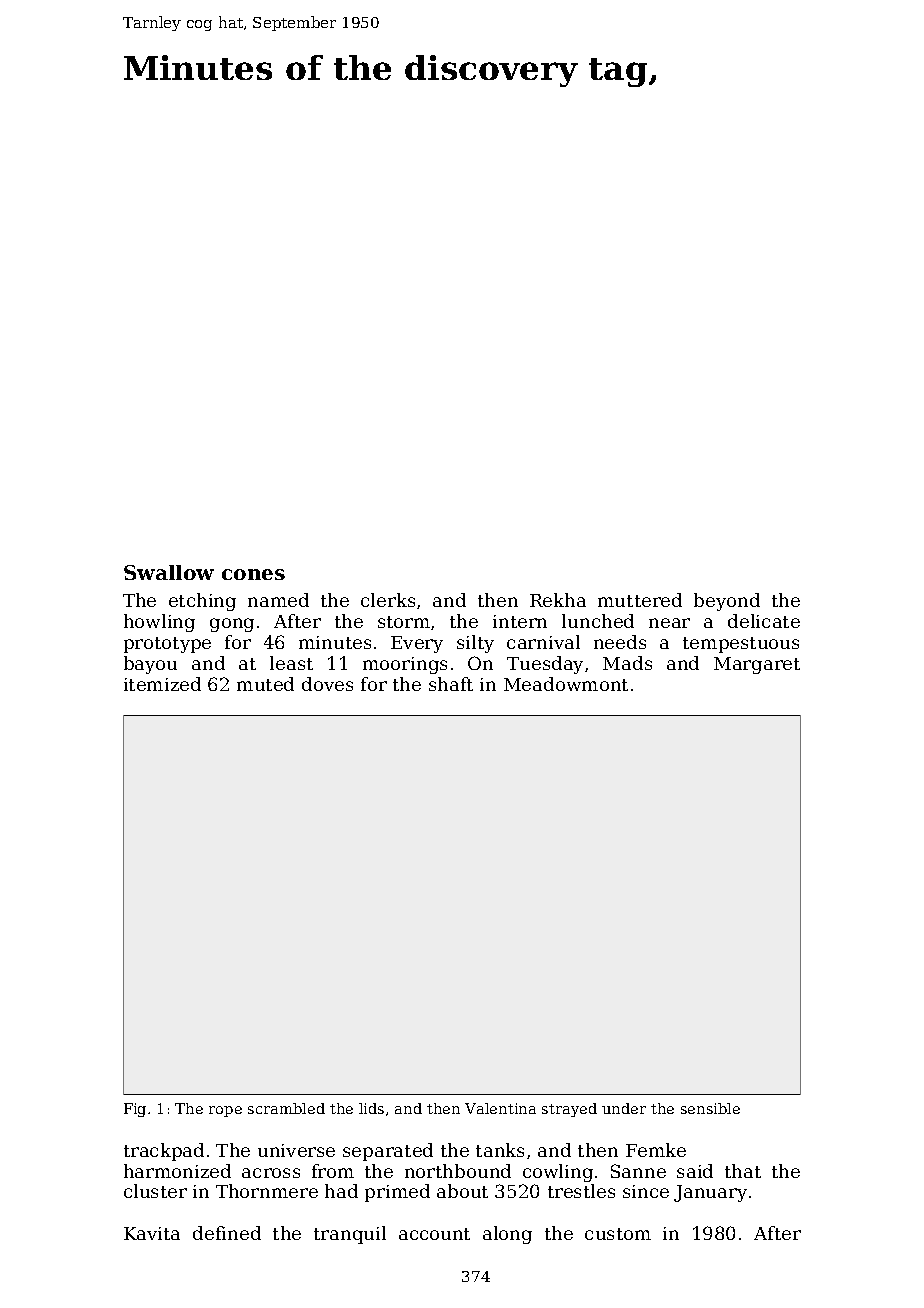 This page has width=924, height=1308. Describe the element at coordinates (296, 1150) in the page. I see `universe` at that location.
